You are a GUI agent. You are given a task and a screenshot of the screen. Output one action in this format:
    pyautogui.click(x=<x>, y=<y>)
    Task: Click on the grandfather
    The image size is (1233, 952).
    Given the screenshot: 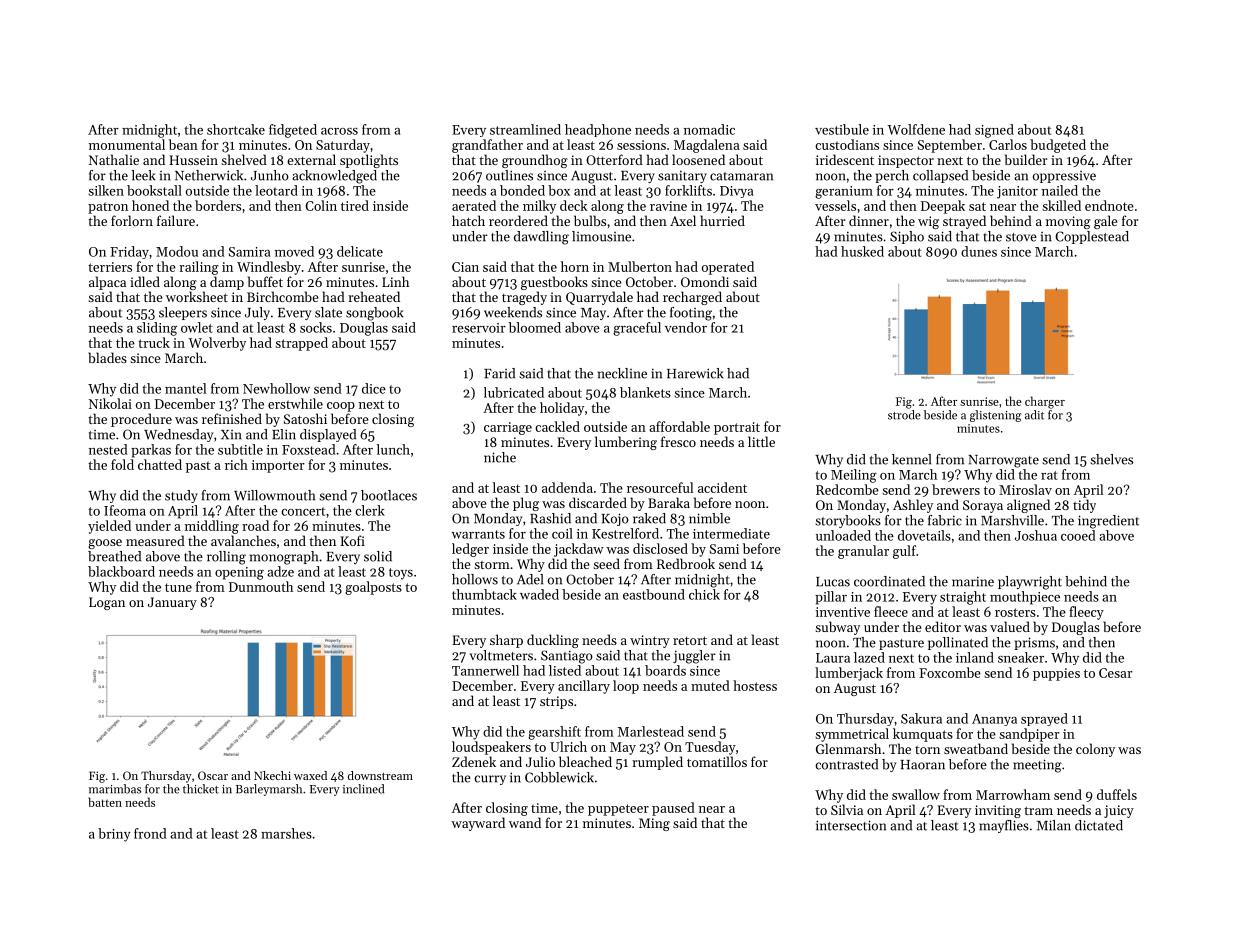 What is the action you would take?
    pyautogui.click(x=487, y=146)
